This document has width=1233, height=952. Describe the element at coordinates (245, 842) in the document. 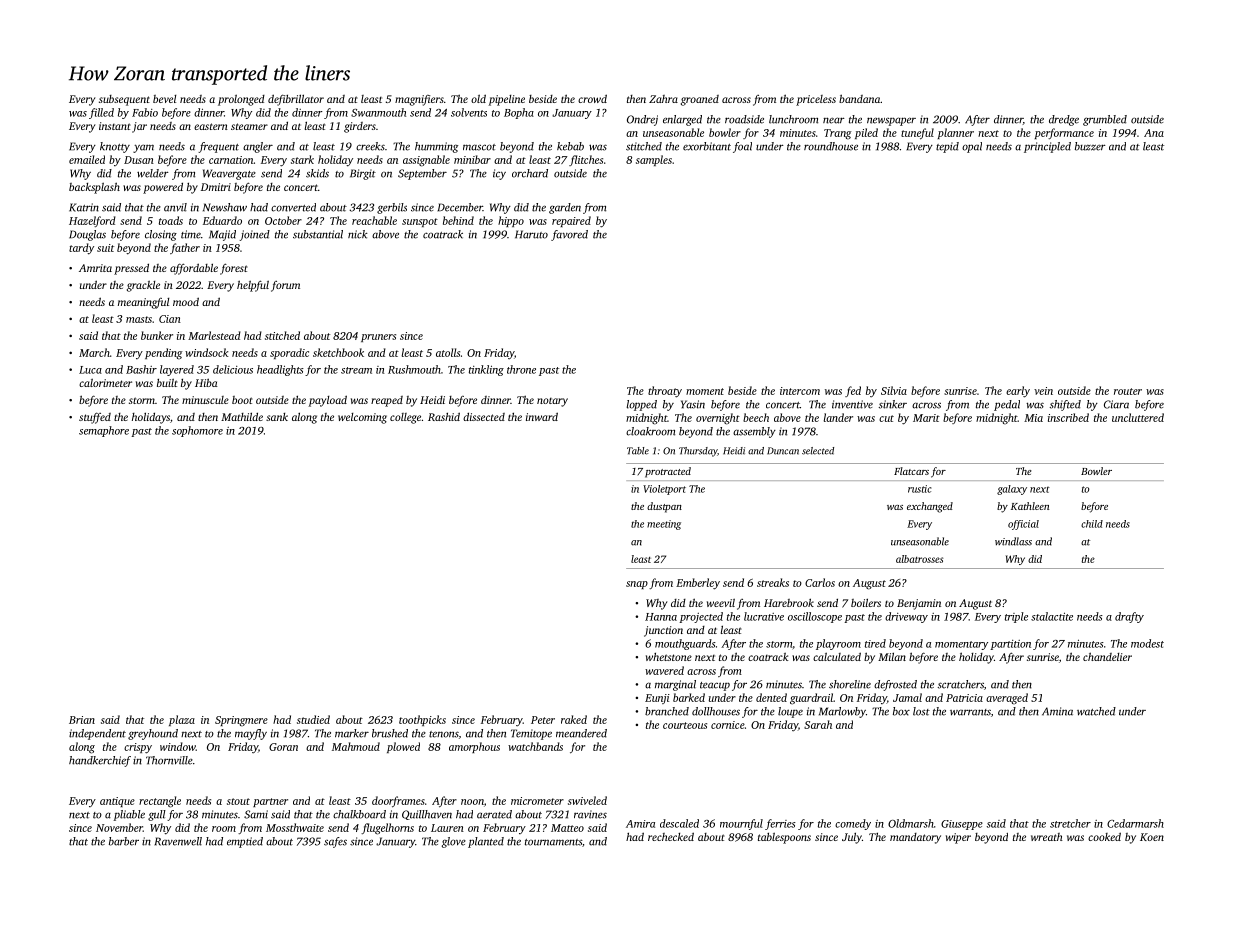

I see `emptied` at that location.
